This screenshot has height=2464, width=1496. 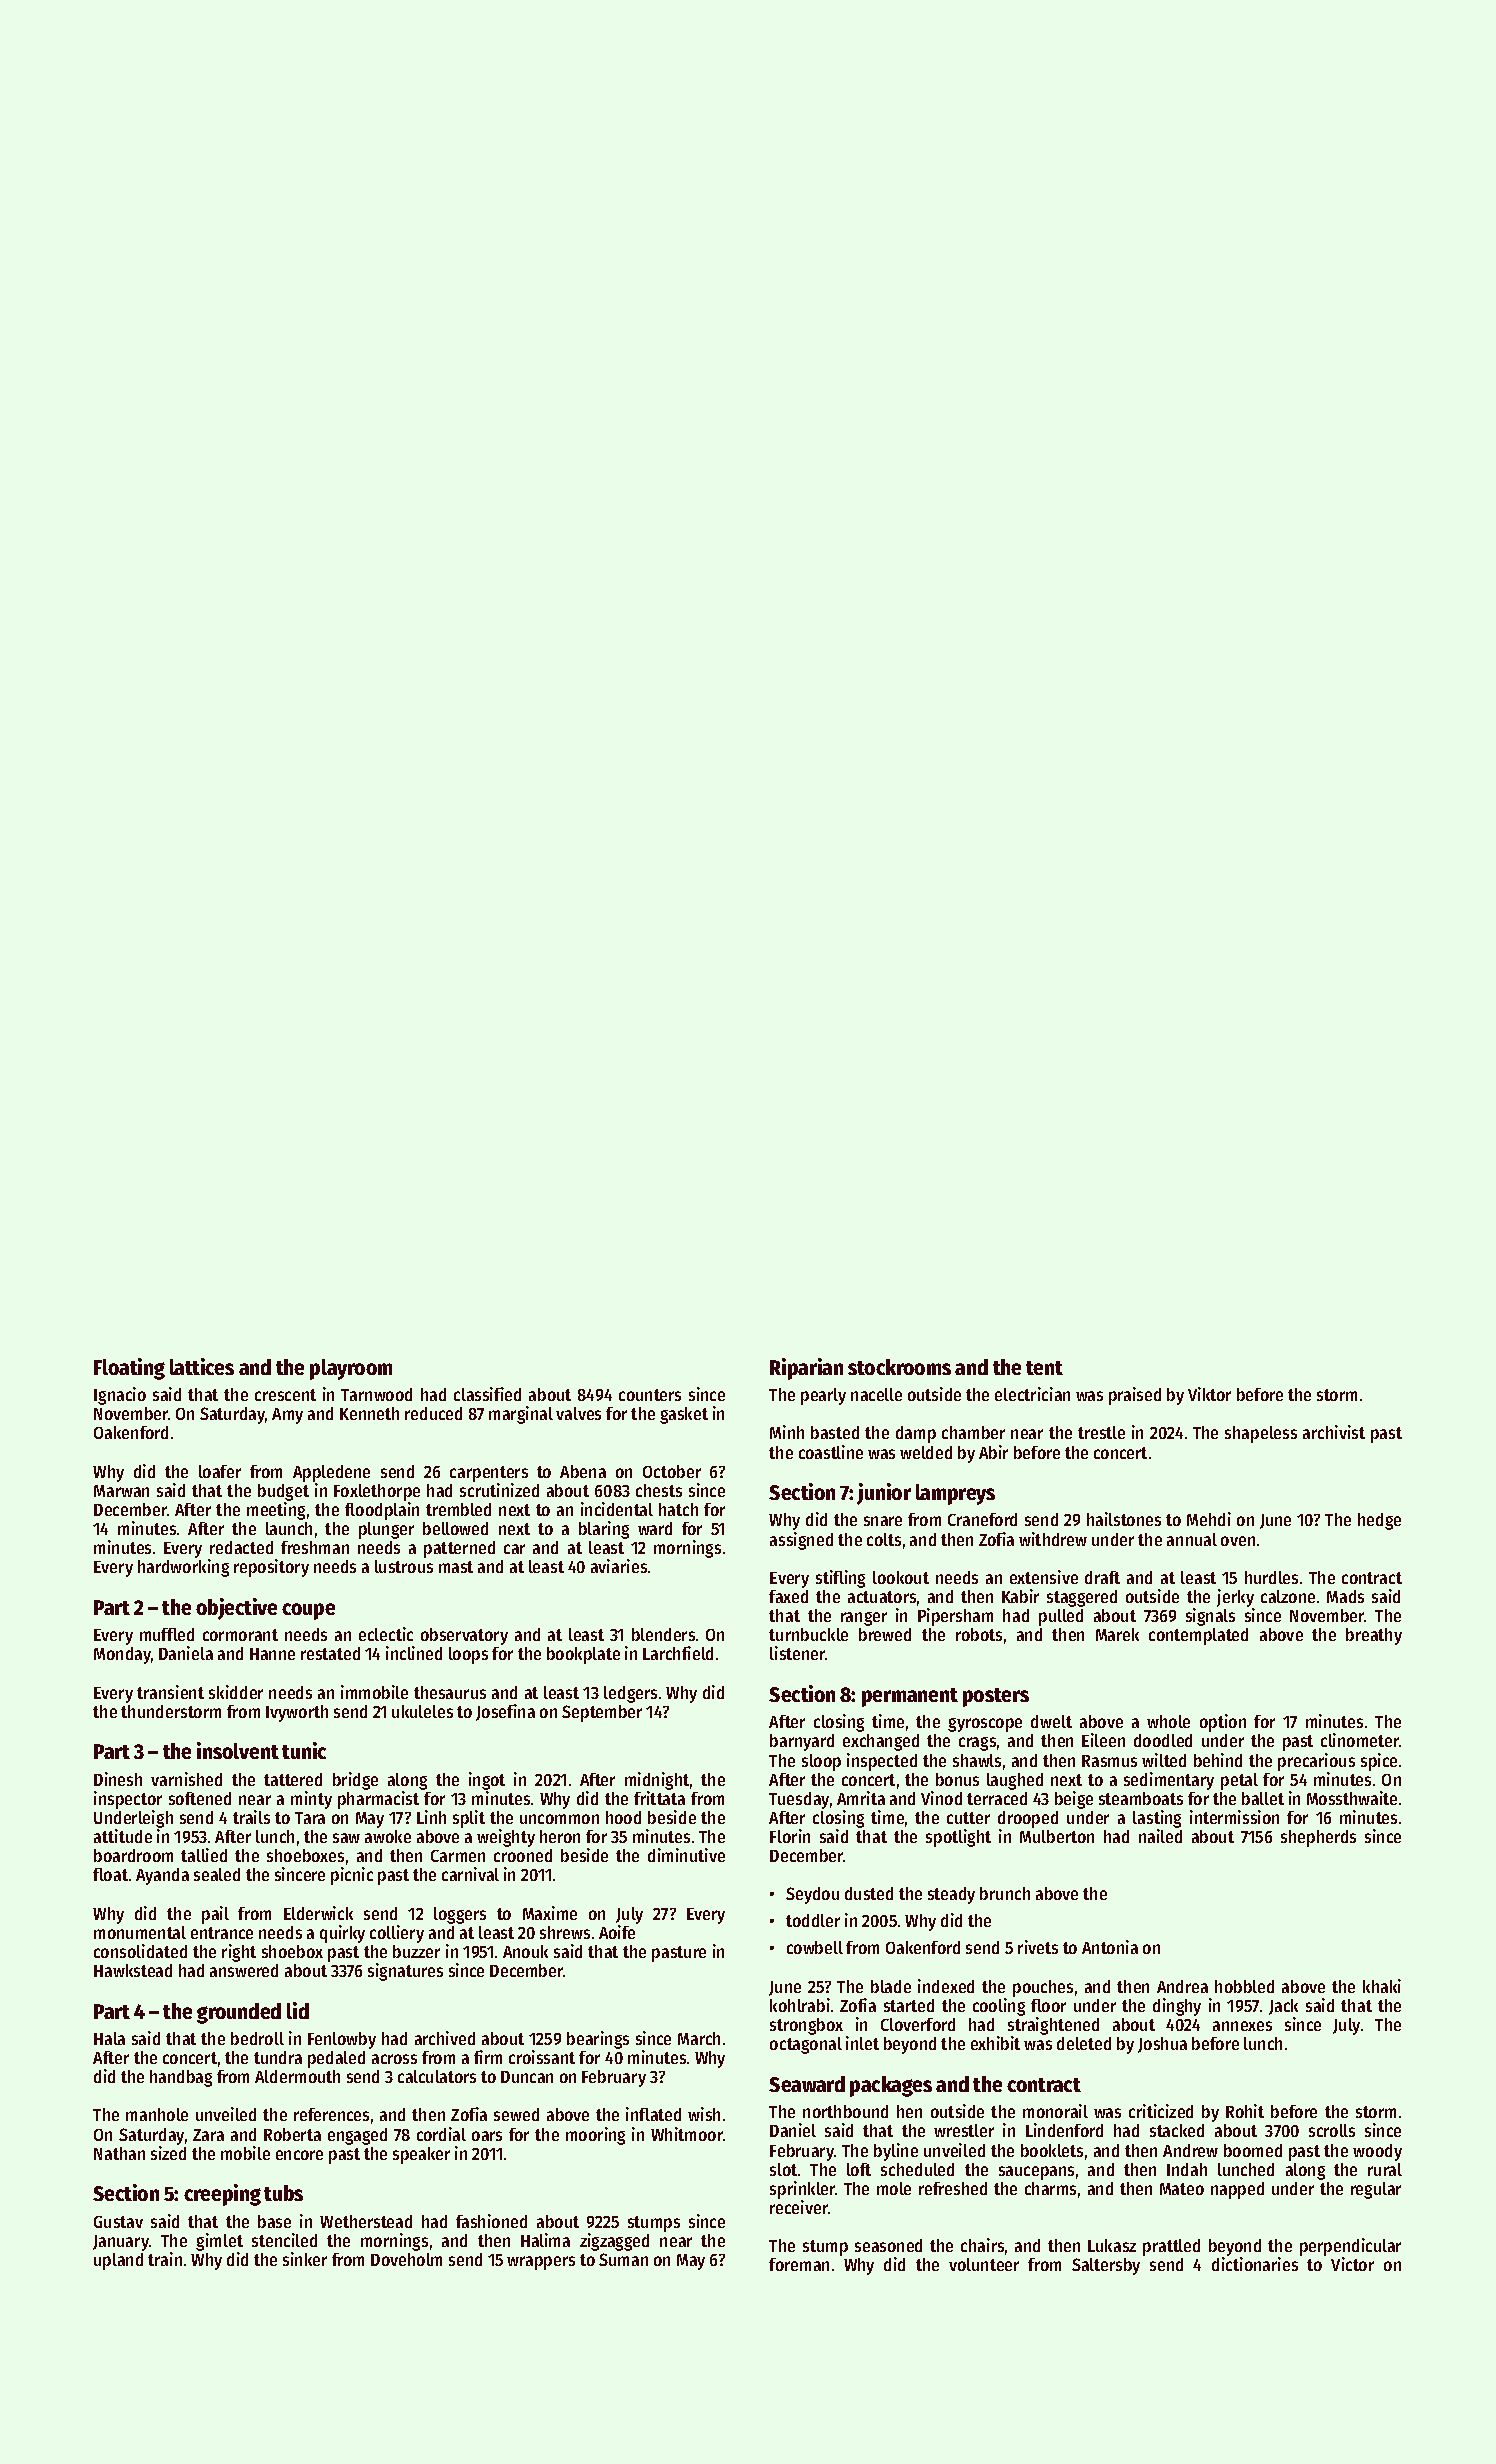 I want to click on ballet, so click(x=1263, y=1798).
